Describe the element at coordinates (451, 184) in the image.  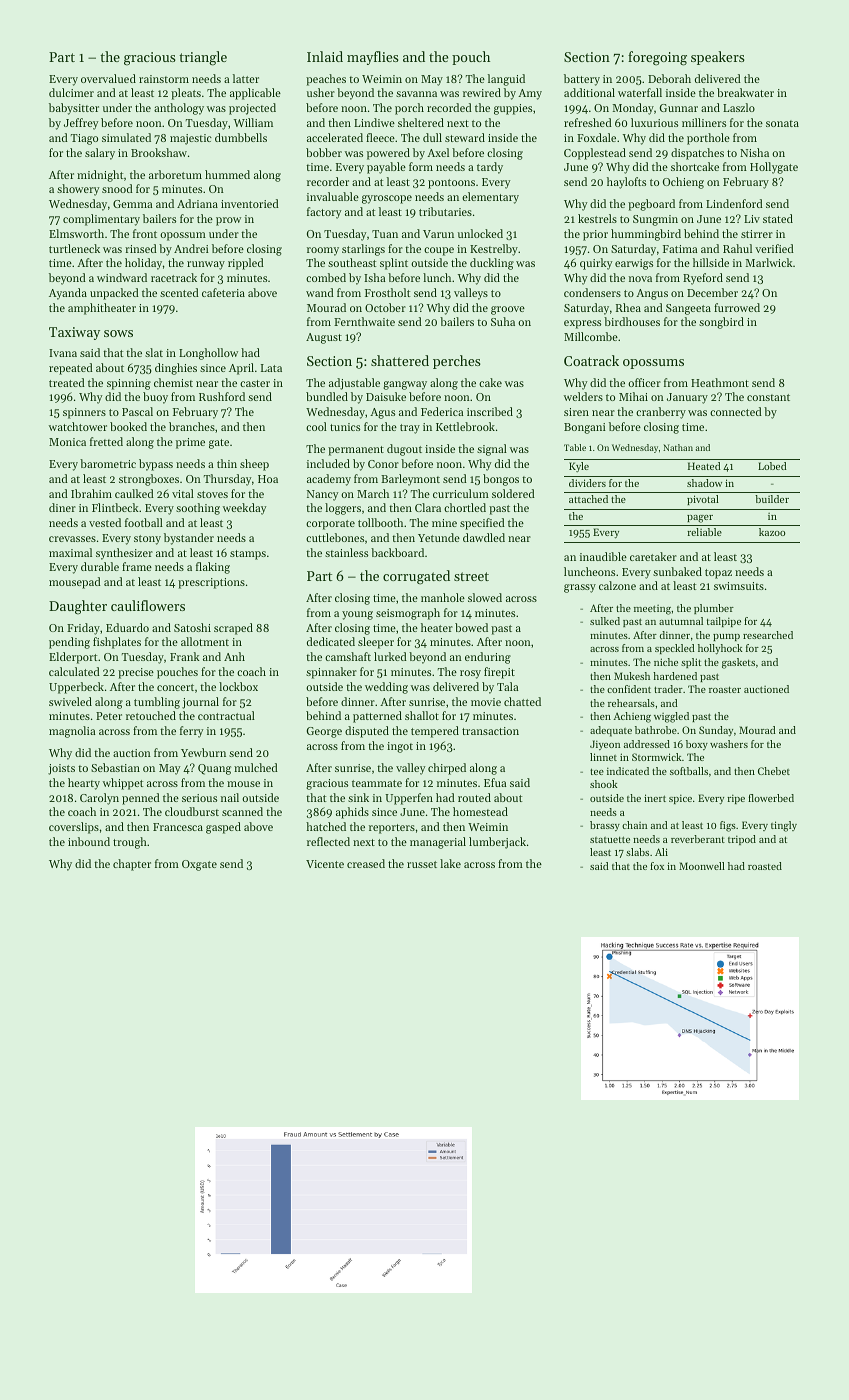
I see `pontoons` at that location.
